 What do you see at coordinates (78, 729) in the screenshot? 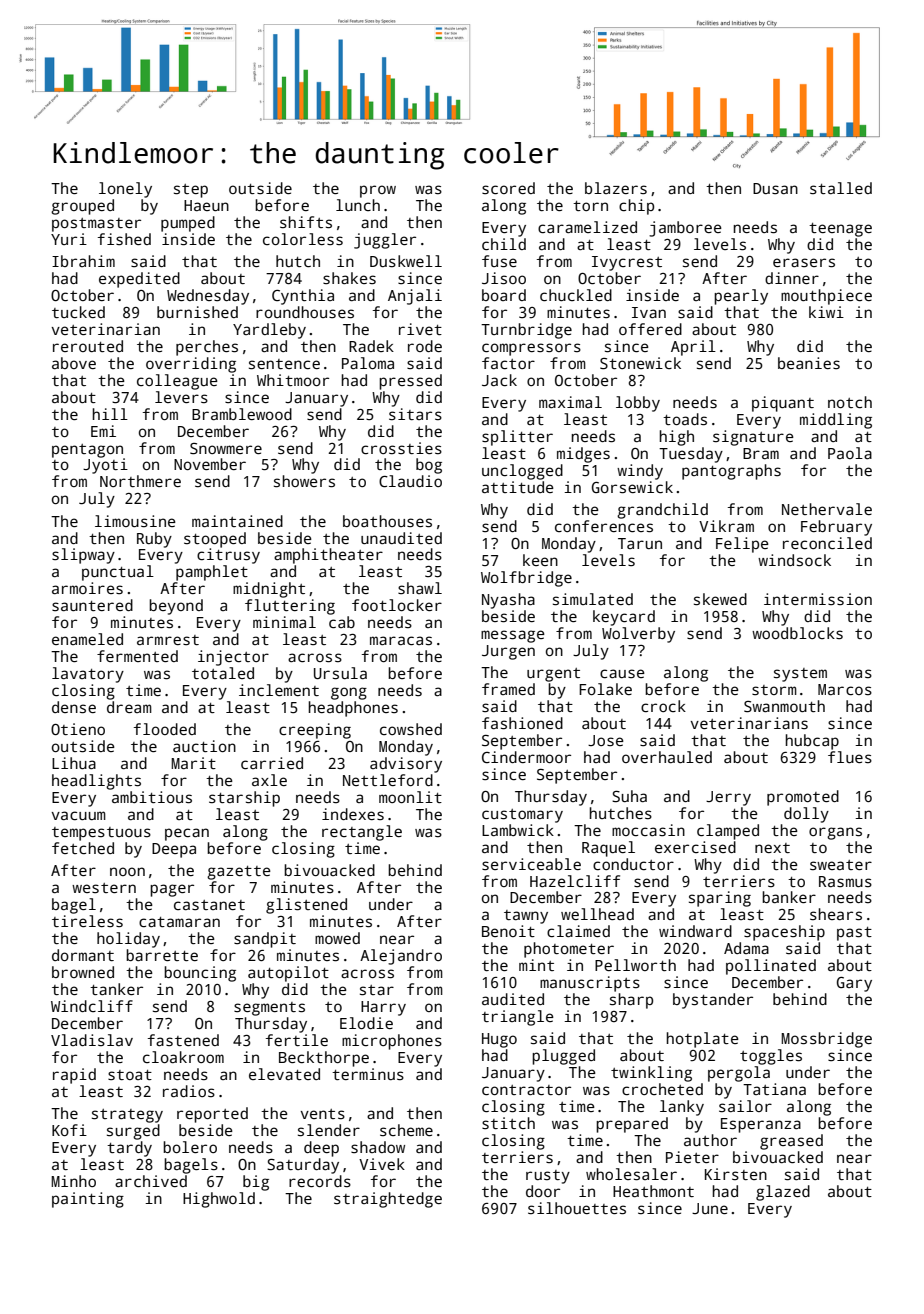
I see `Otieno` at bounding box center [78, 729].
